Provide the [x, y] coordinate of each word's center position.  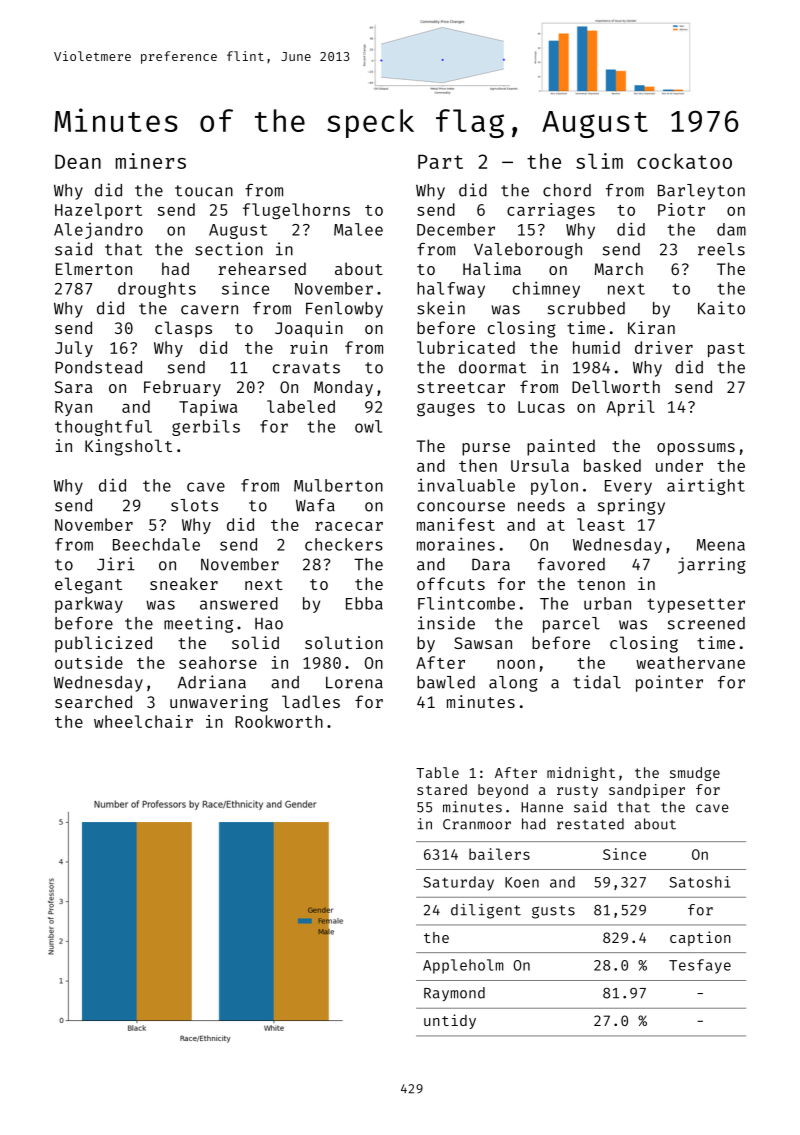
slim [599, 161]
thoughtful [103, 428]
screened [706, 623]
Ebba [364, 603]
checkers [344, 544]
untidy [450, 1021]
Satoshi [699, 882]
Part [440, 161]
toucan [204, 191]
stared [442, 789]
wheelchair [143, 721]
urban [607, 603]
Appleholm [463, 966]
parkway [89, 605]
